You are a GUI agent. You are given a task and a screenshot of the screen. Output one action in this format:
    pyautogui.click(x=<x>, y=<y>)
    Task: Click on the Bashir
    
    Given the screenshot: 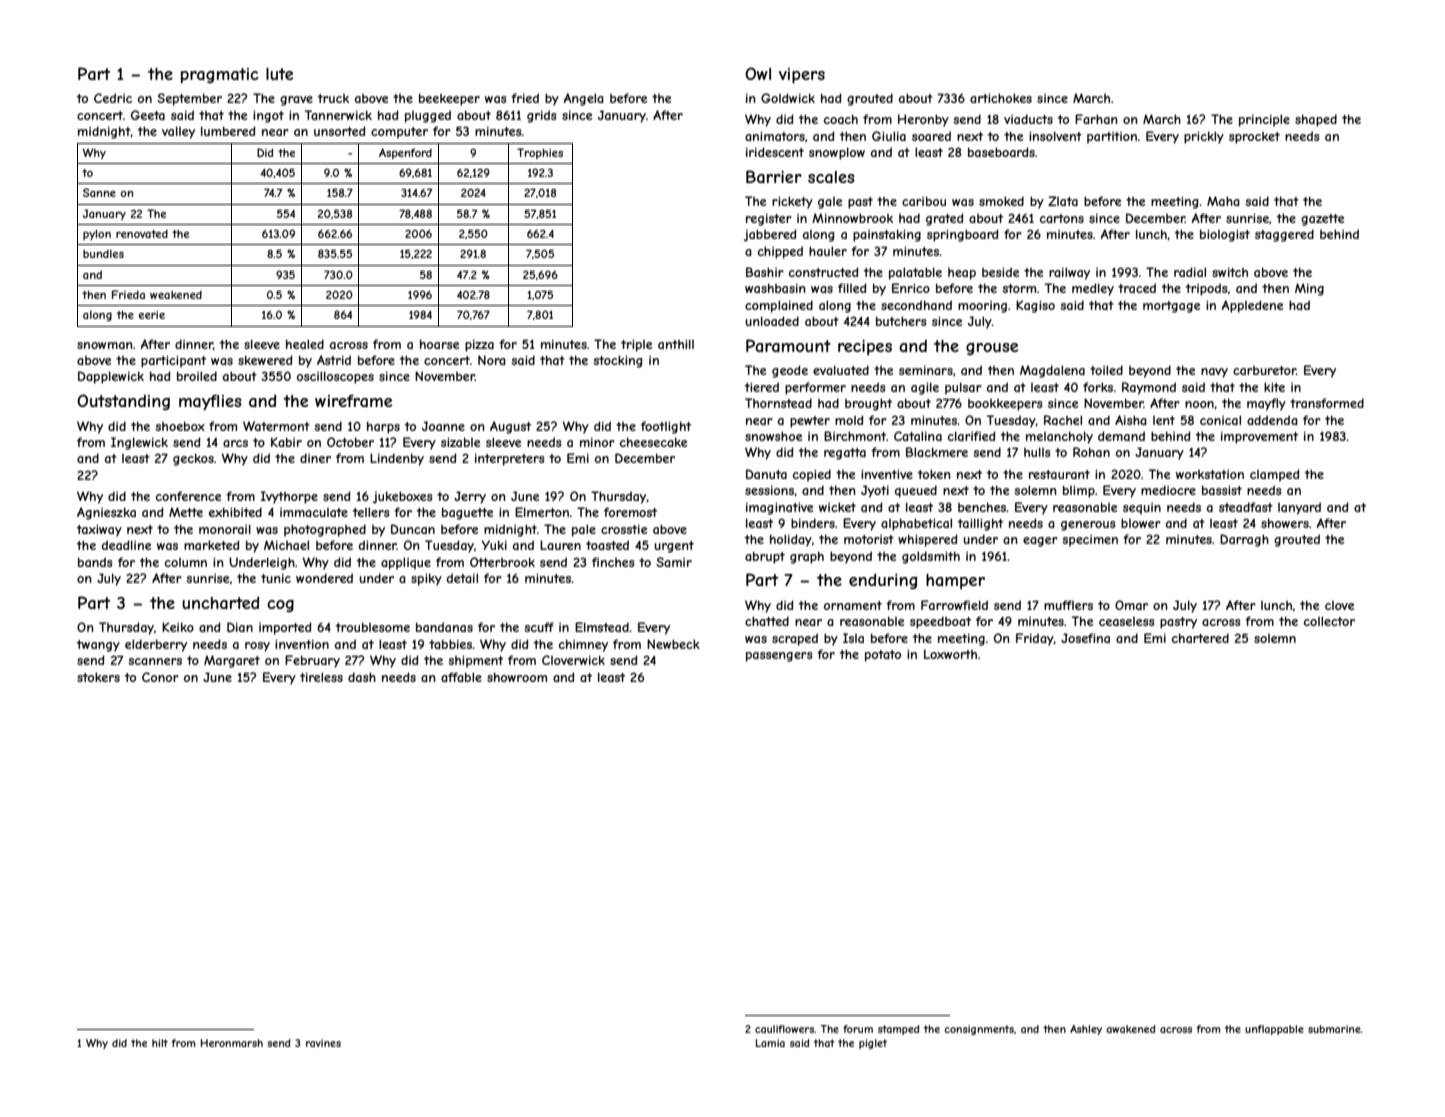 What is the action you would take?
    pyautogui.click(x=765, y=272)
